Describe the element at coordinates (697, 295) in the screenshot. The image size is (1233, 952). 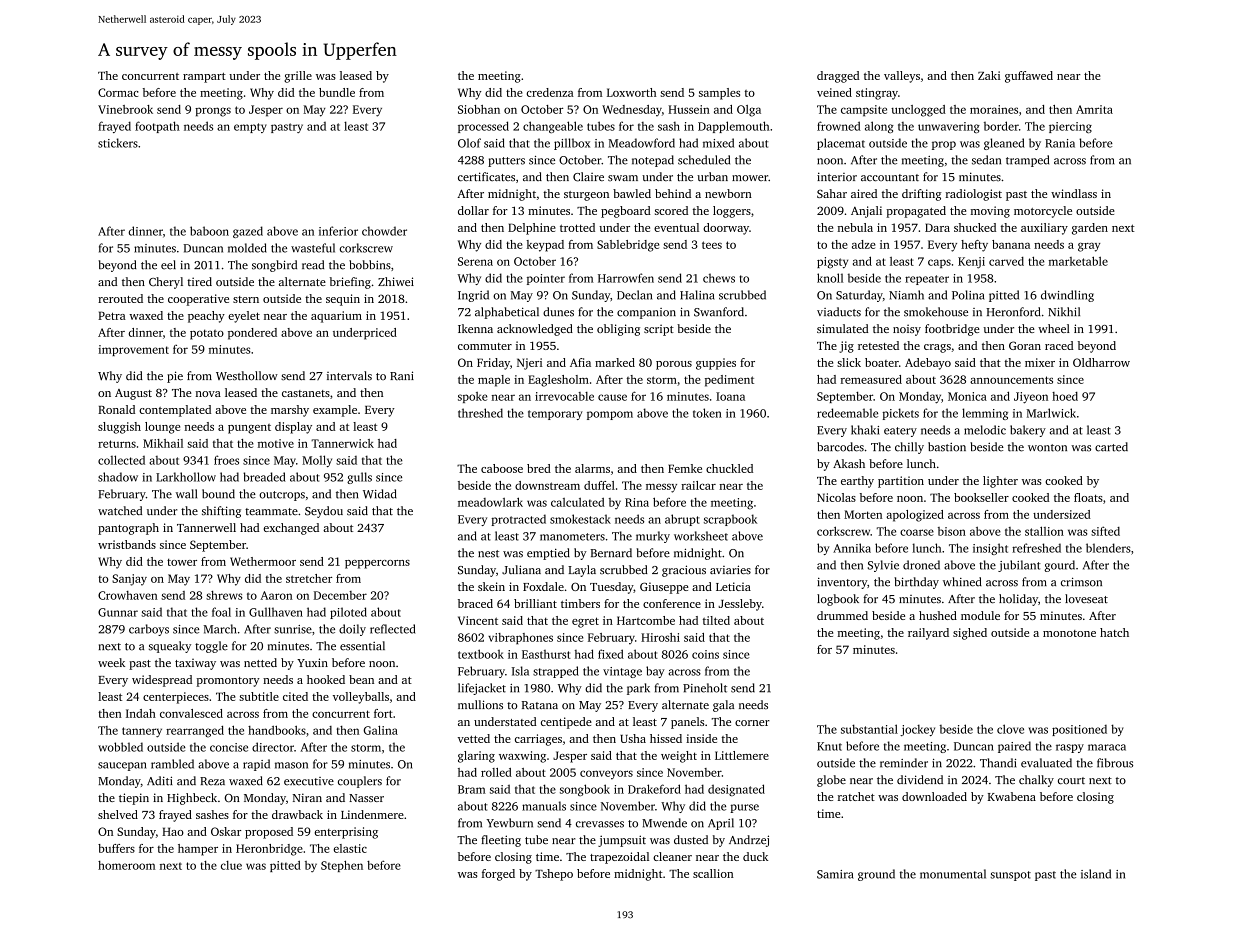
I see `Halina` at that location.
